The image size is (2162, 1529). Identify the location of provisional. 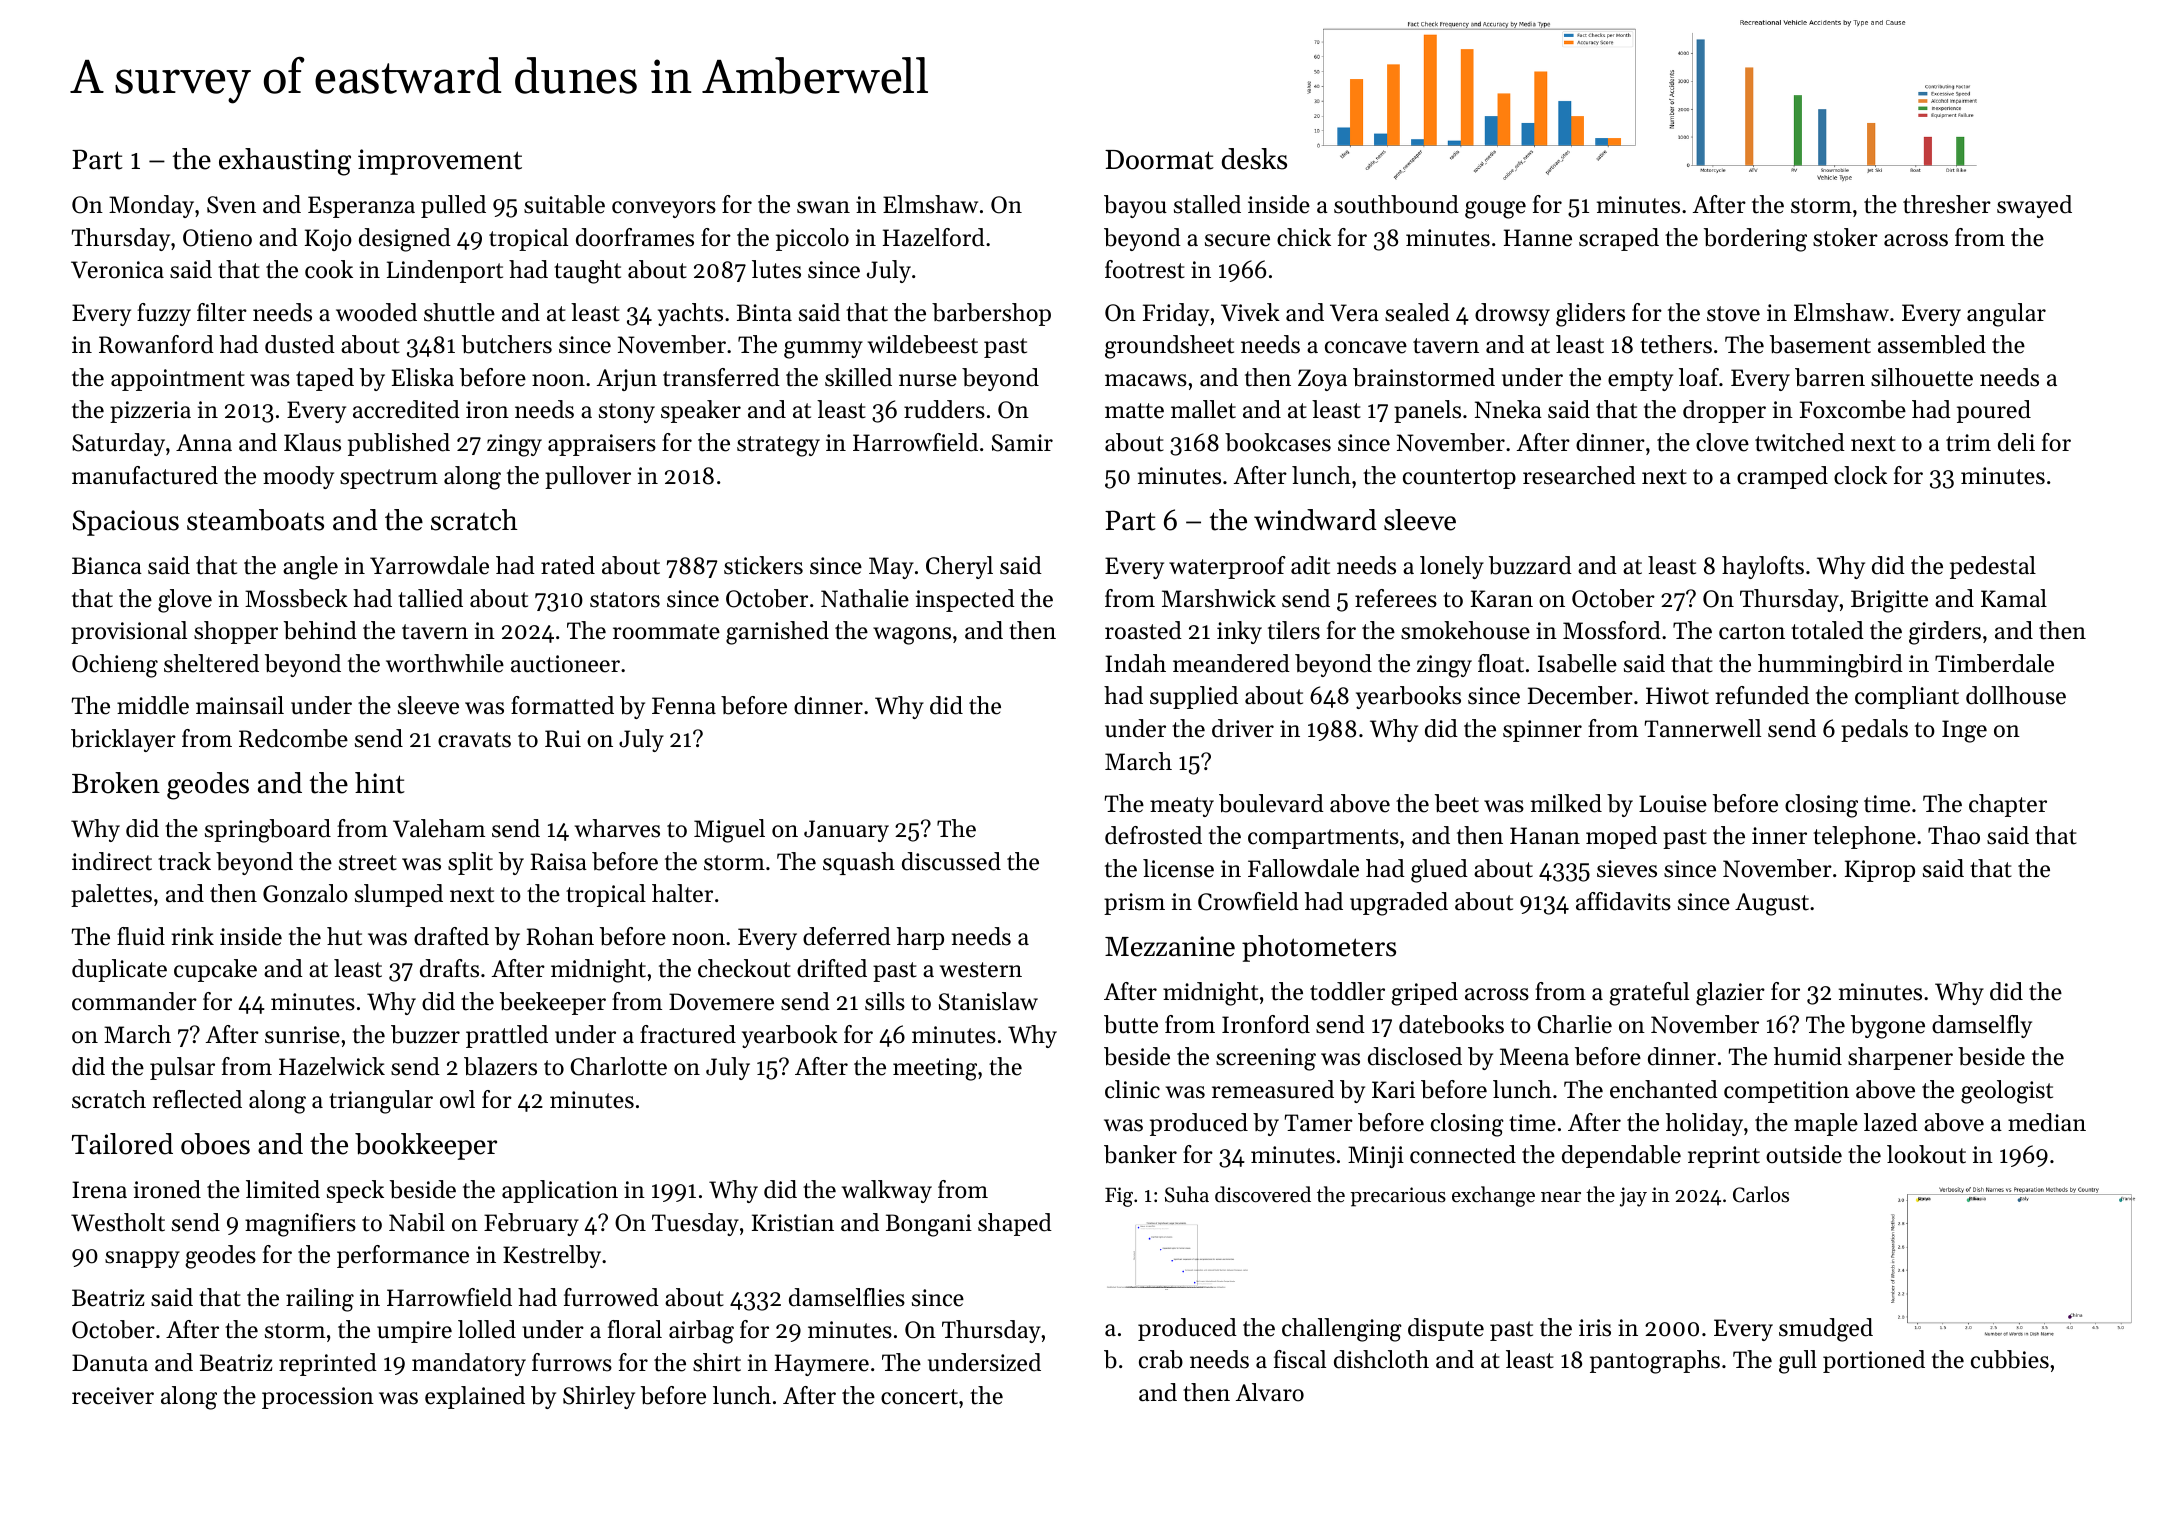
(129, 632).
